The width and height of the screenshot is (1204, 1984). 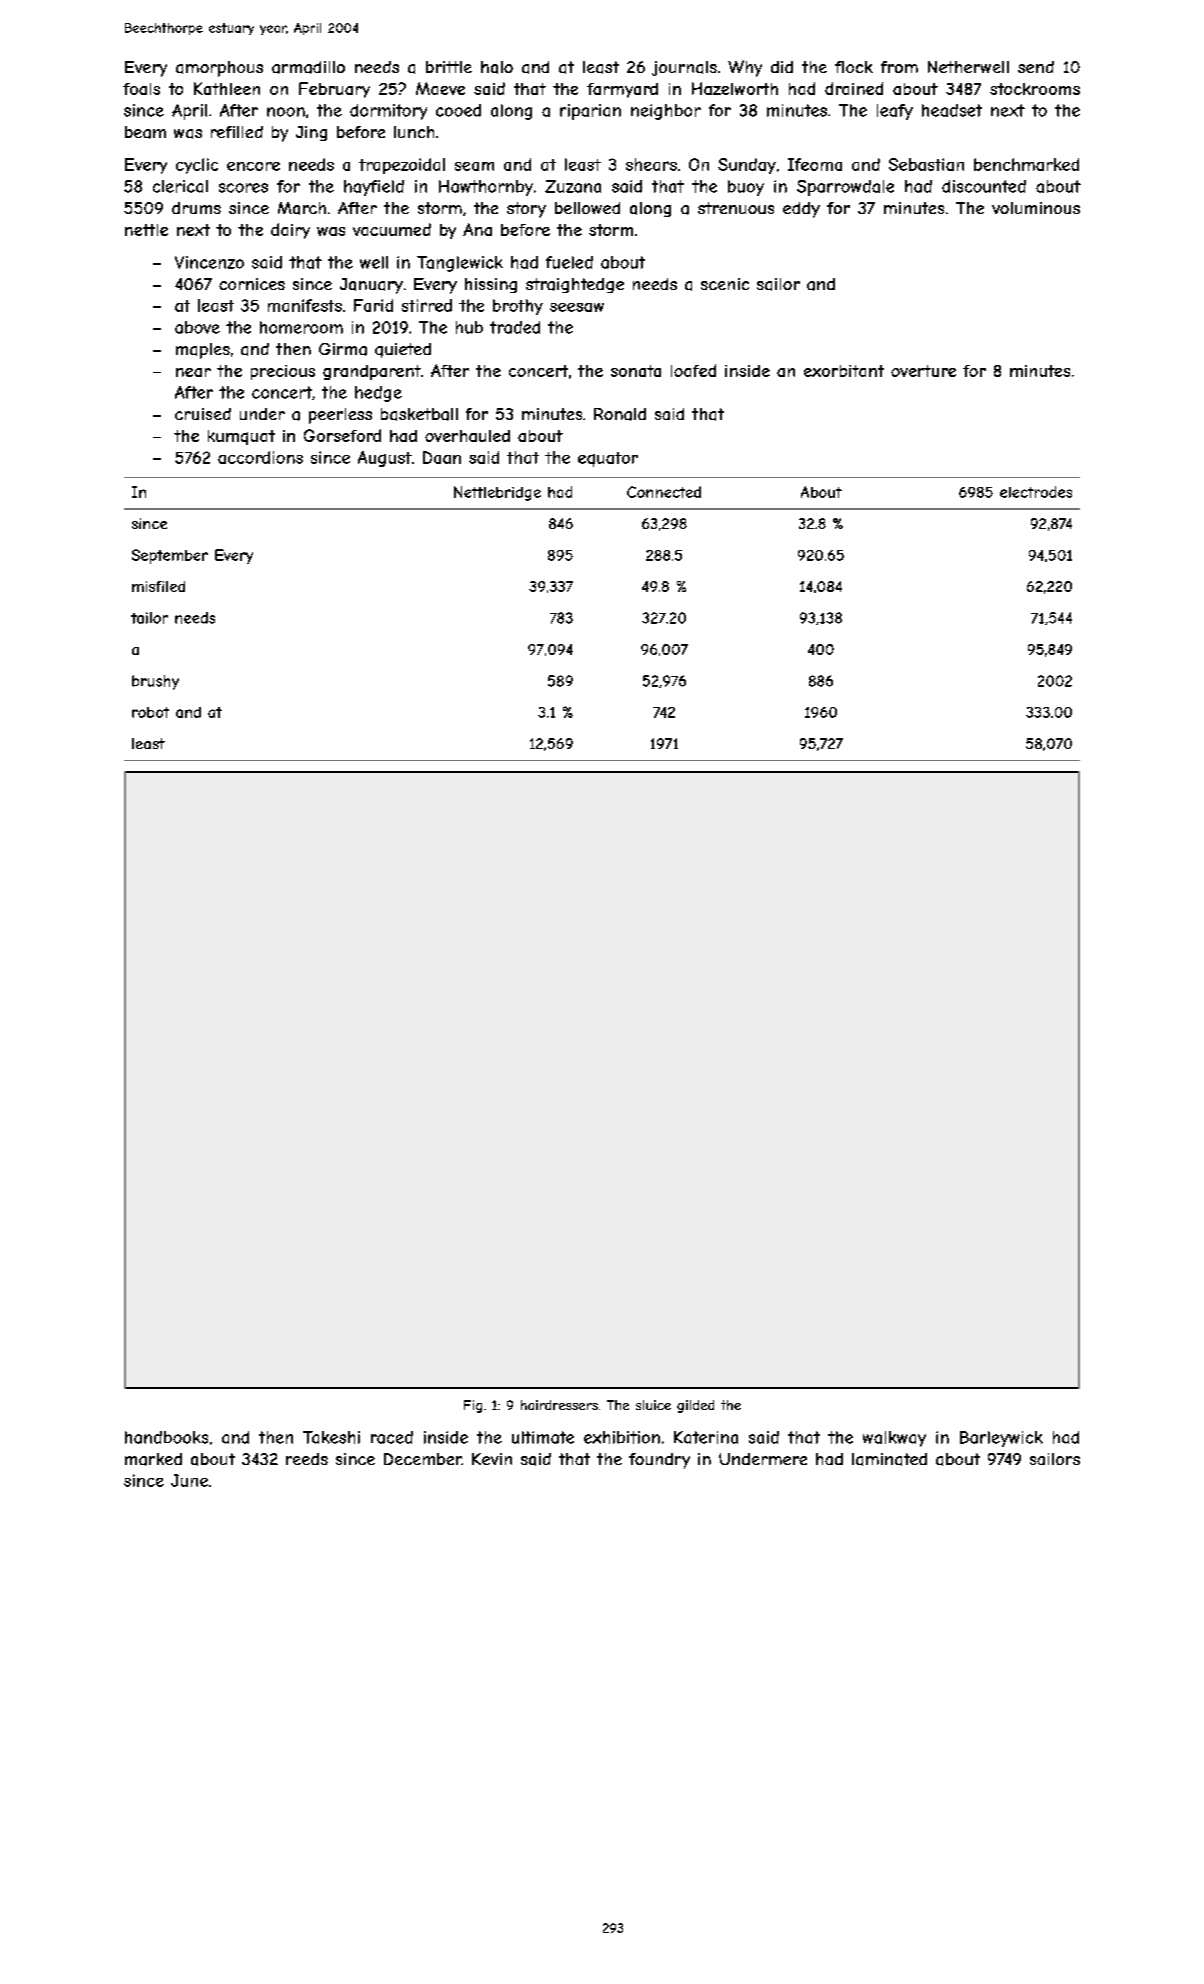 What do you see at coordinates (695, 1406) in the screenshot?
I see `gilded` at bounding box center [695, 1406].
